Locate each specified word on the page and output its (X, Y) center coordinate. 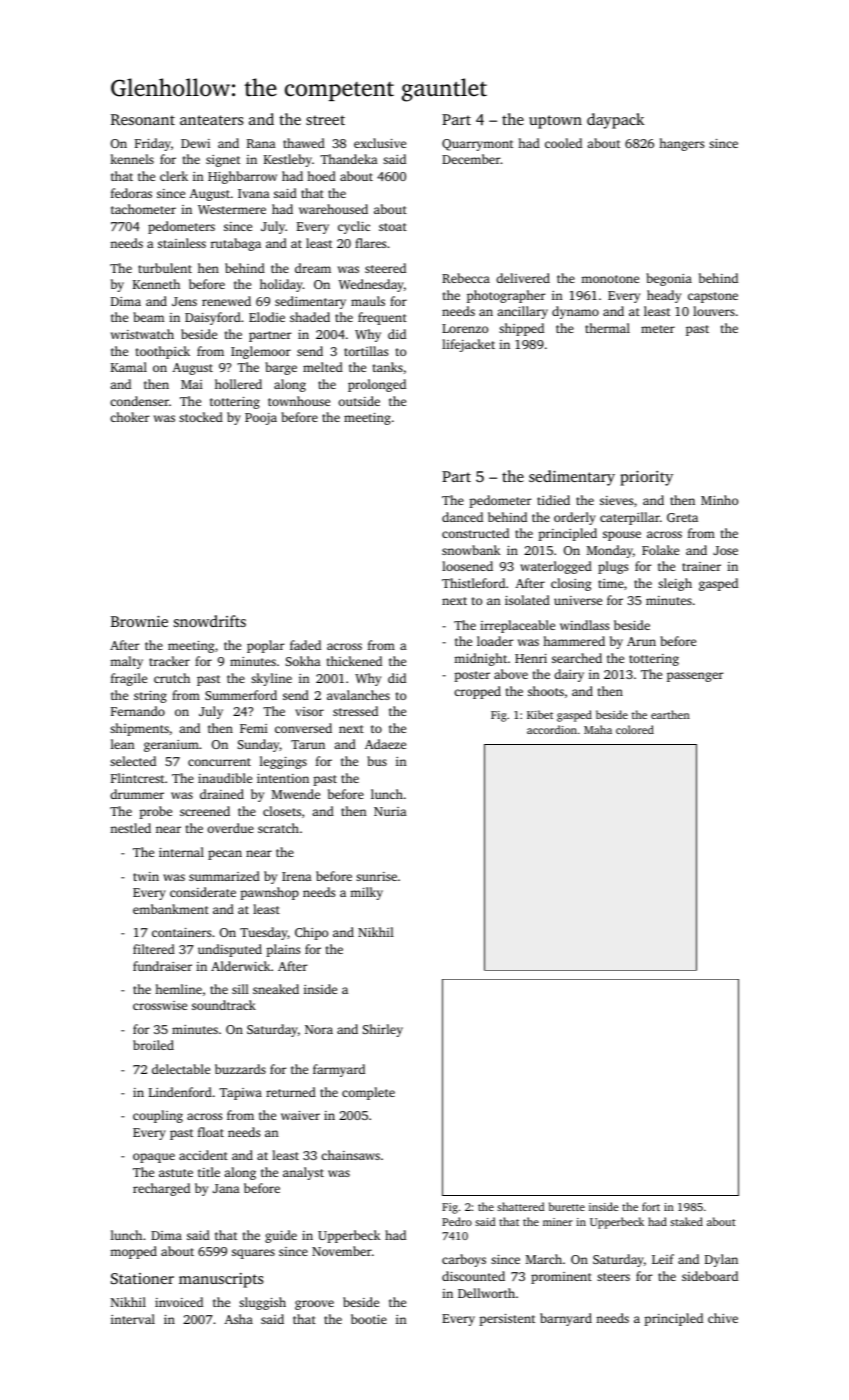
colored (635, 729)
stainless (182, 243)
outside (359, 401)
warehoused (333, 209)
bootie (369, 1319)
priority (646, 478)
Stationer (142, 1278)
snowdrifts (210, 621)
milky (366, 893)
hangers (681, 144)
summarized (224, 876)
